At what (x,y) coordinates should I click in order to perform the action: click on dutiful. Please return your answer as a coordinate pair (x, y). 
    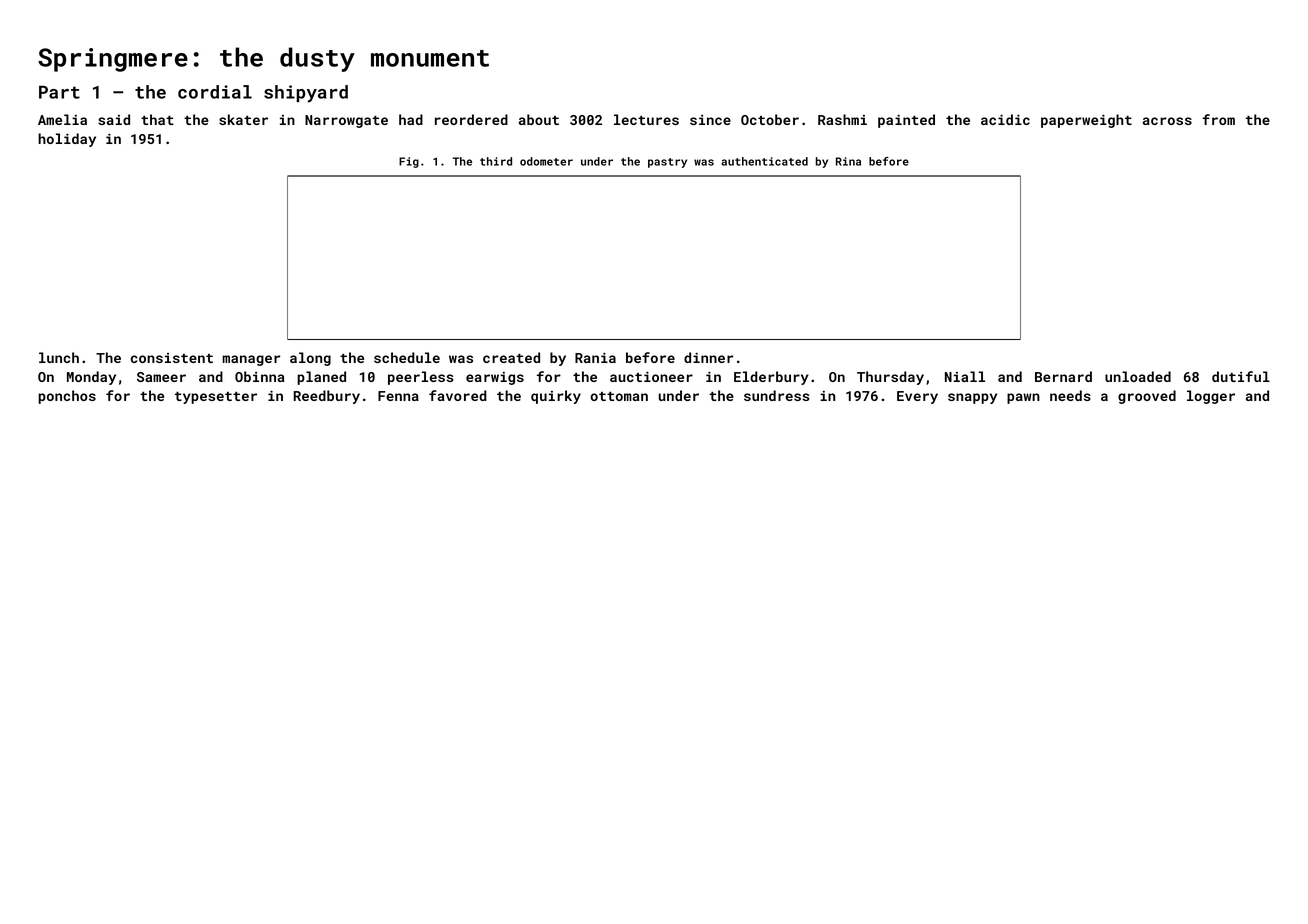
    Looking at the image, I should click on (1241, 376).
